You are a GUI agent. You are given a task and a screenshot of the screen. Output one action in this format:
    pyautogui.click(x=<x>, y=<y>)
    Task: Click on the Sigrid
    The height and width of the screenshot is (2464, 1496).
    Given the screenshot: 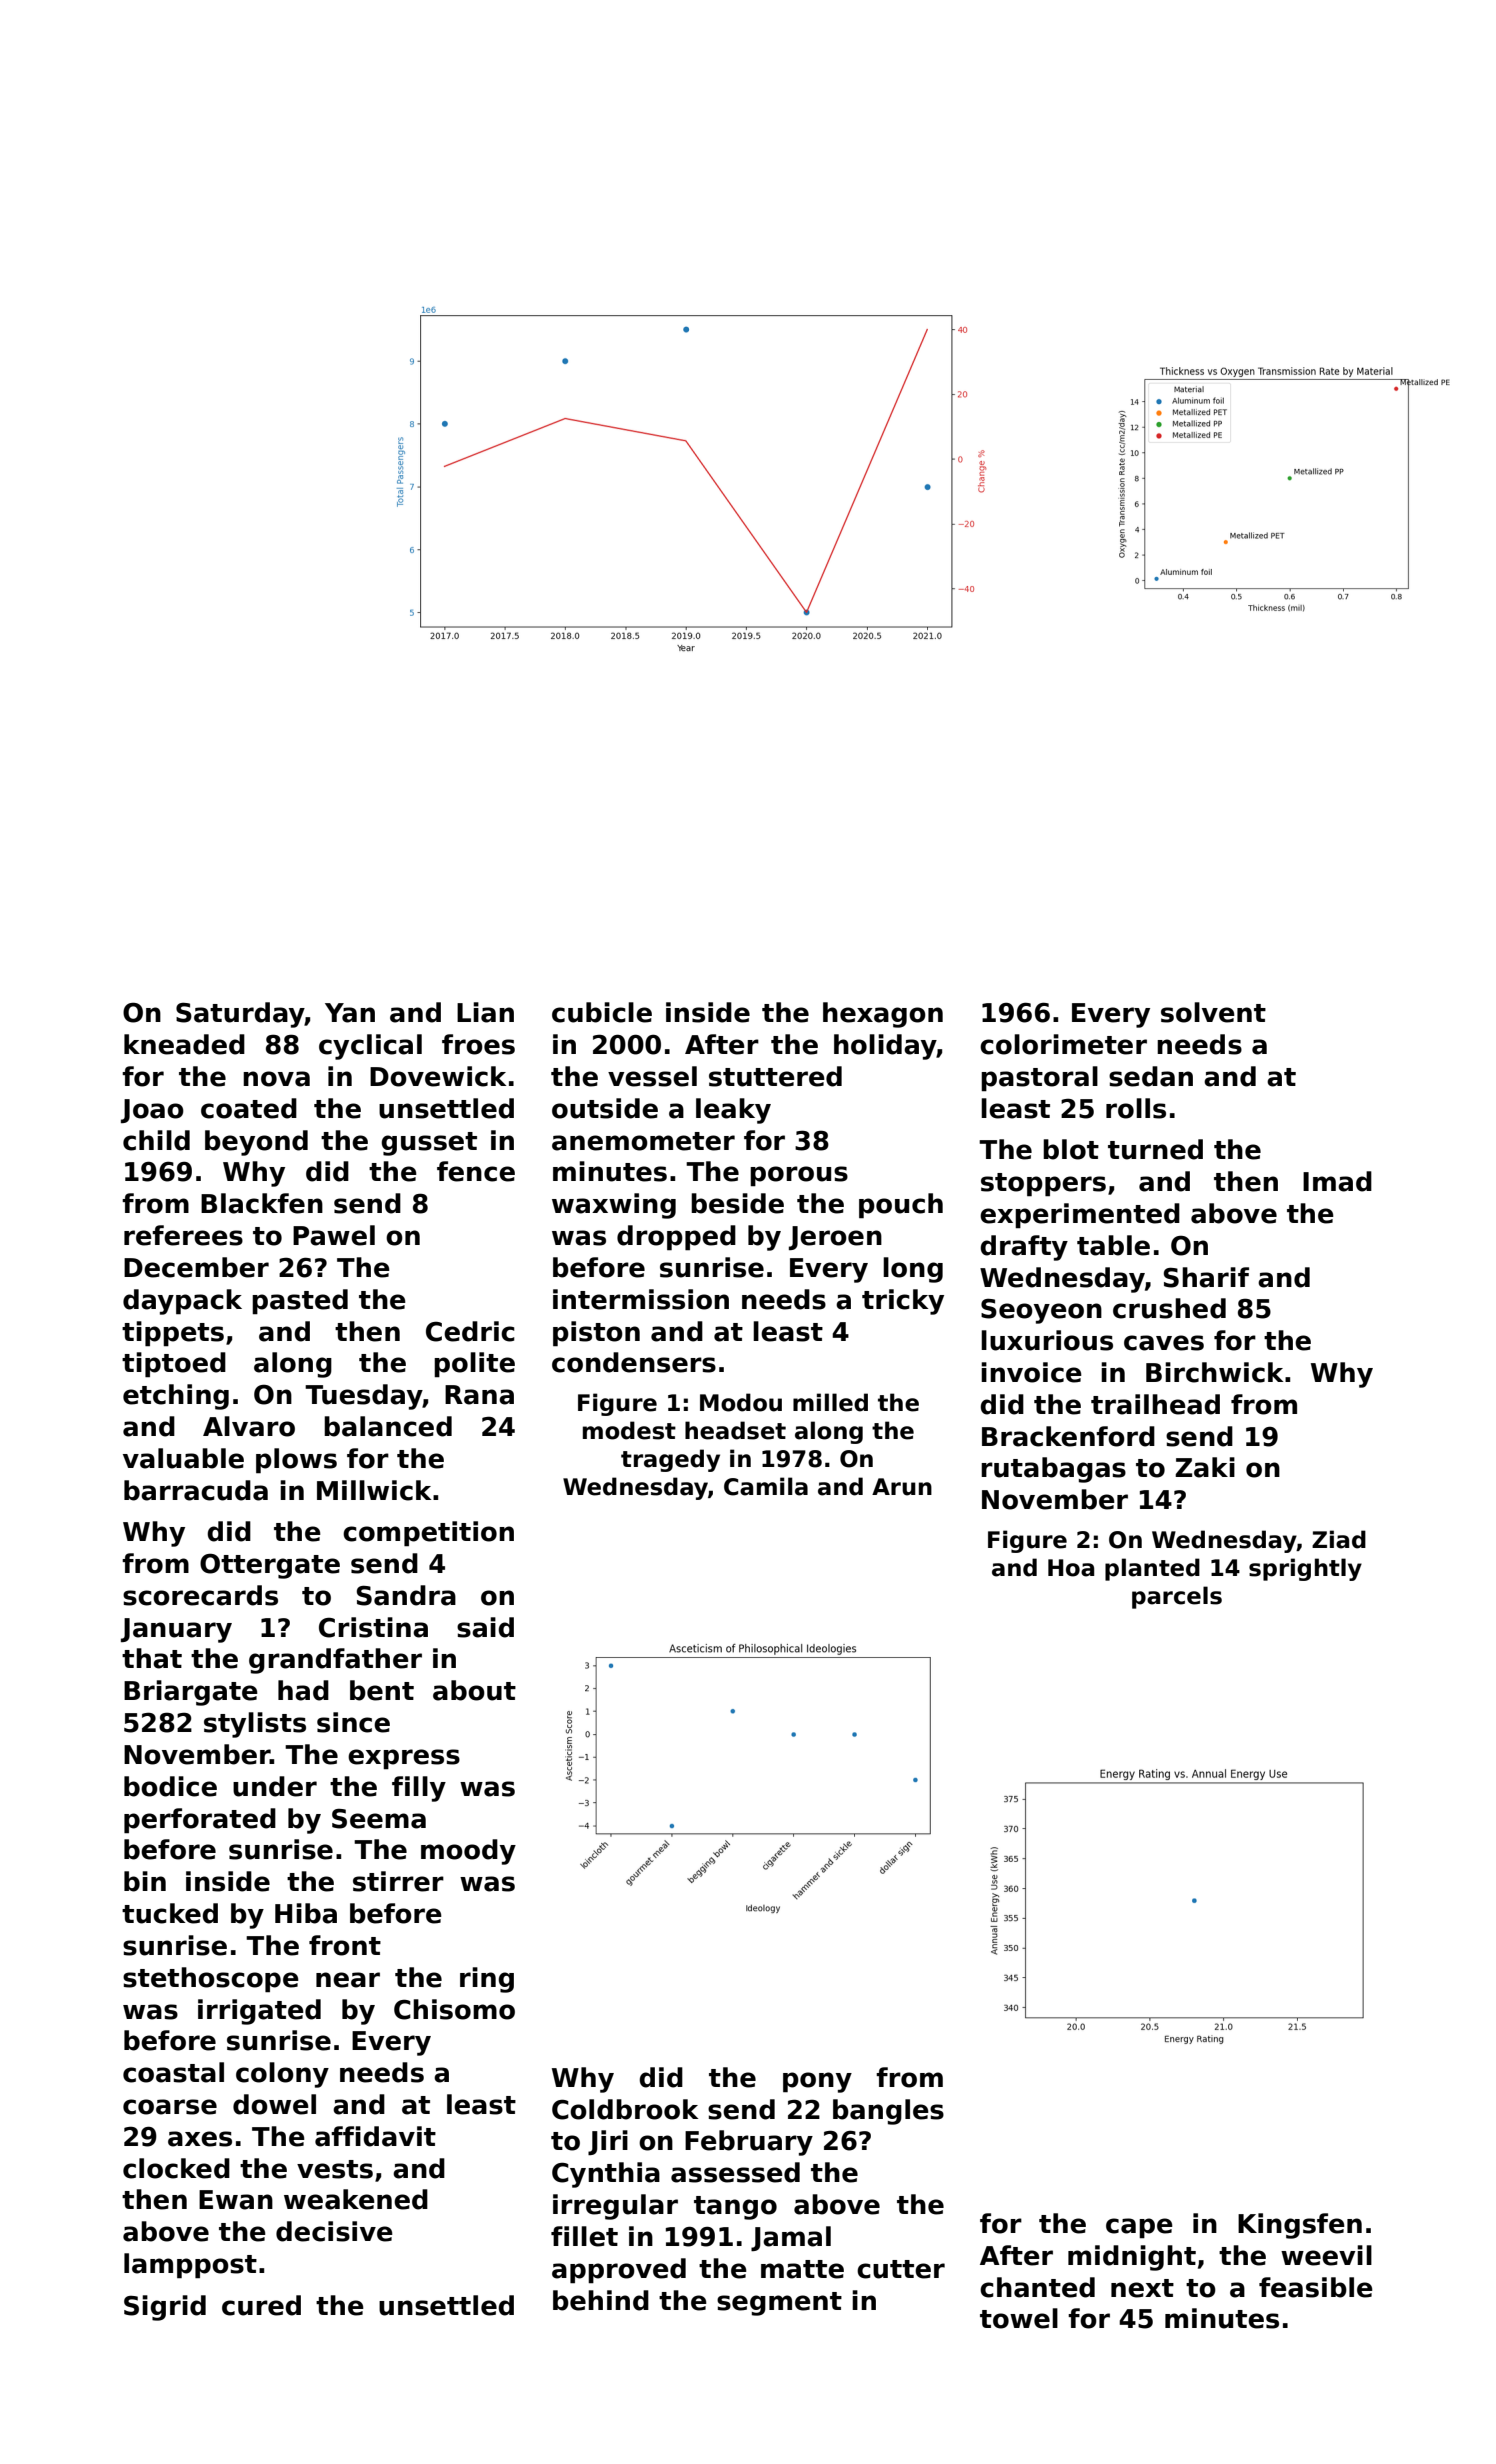 What is the action you would take?
    pyautogui.click(x=165, y=2308)
